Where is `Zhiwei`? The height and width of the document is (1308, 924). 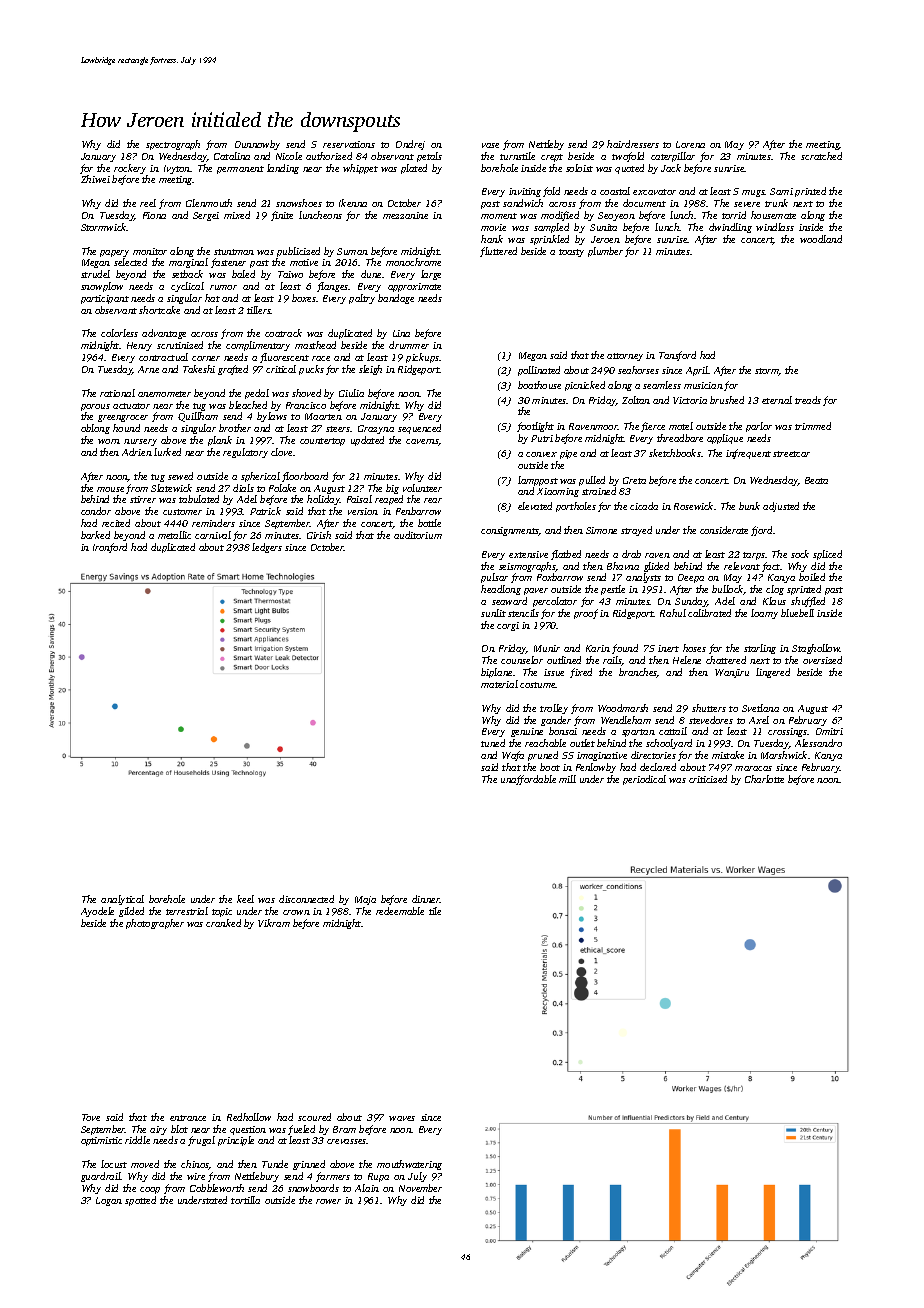
Zhiwei is located at coordinates (95, 179).
